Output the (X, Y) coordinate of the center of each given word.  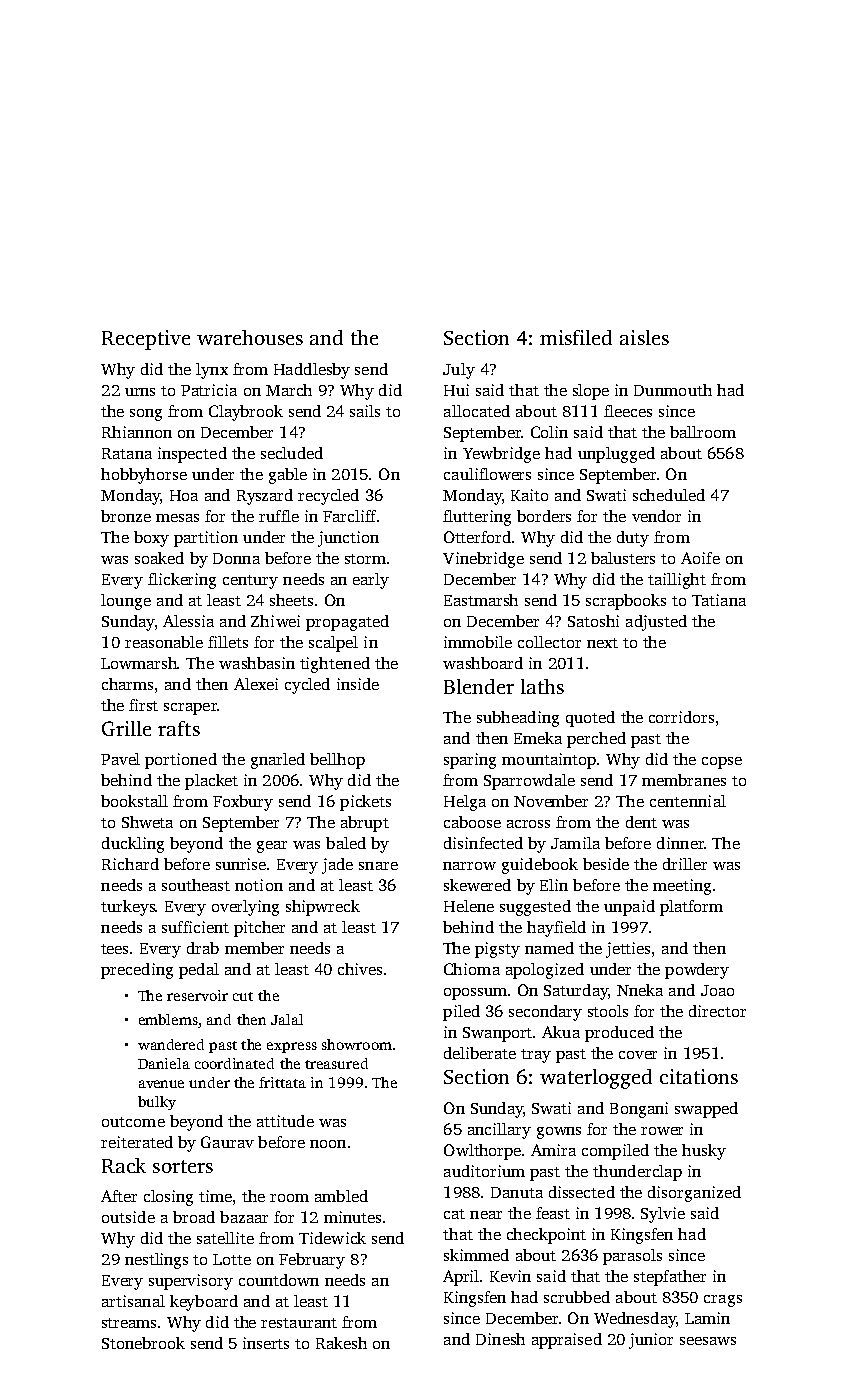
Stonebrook (143, 1343)
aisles (644, 337)
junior (651, 1341)
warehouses (250, 337)
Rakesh (341, 1343)
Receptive (146, 340)
